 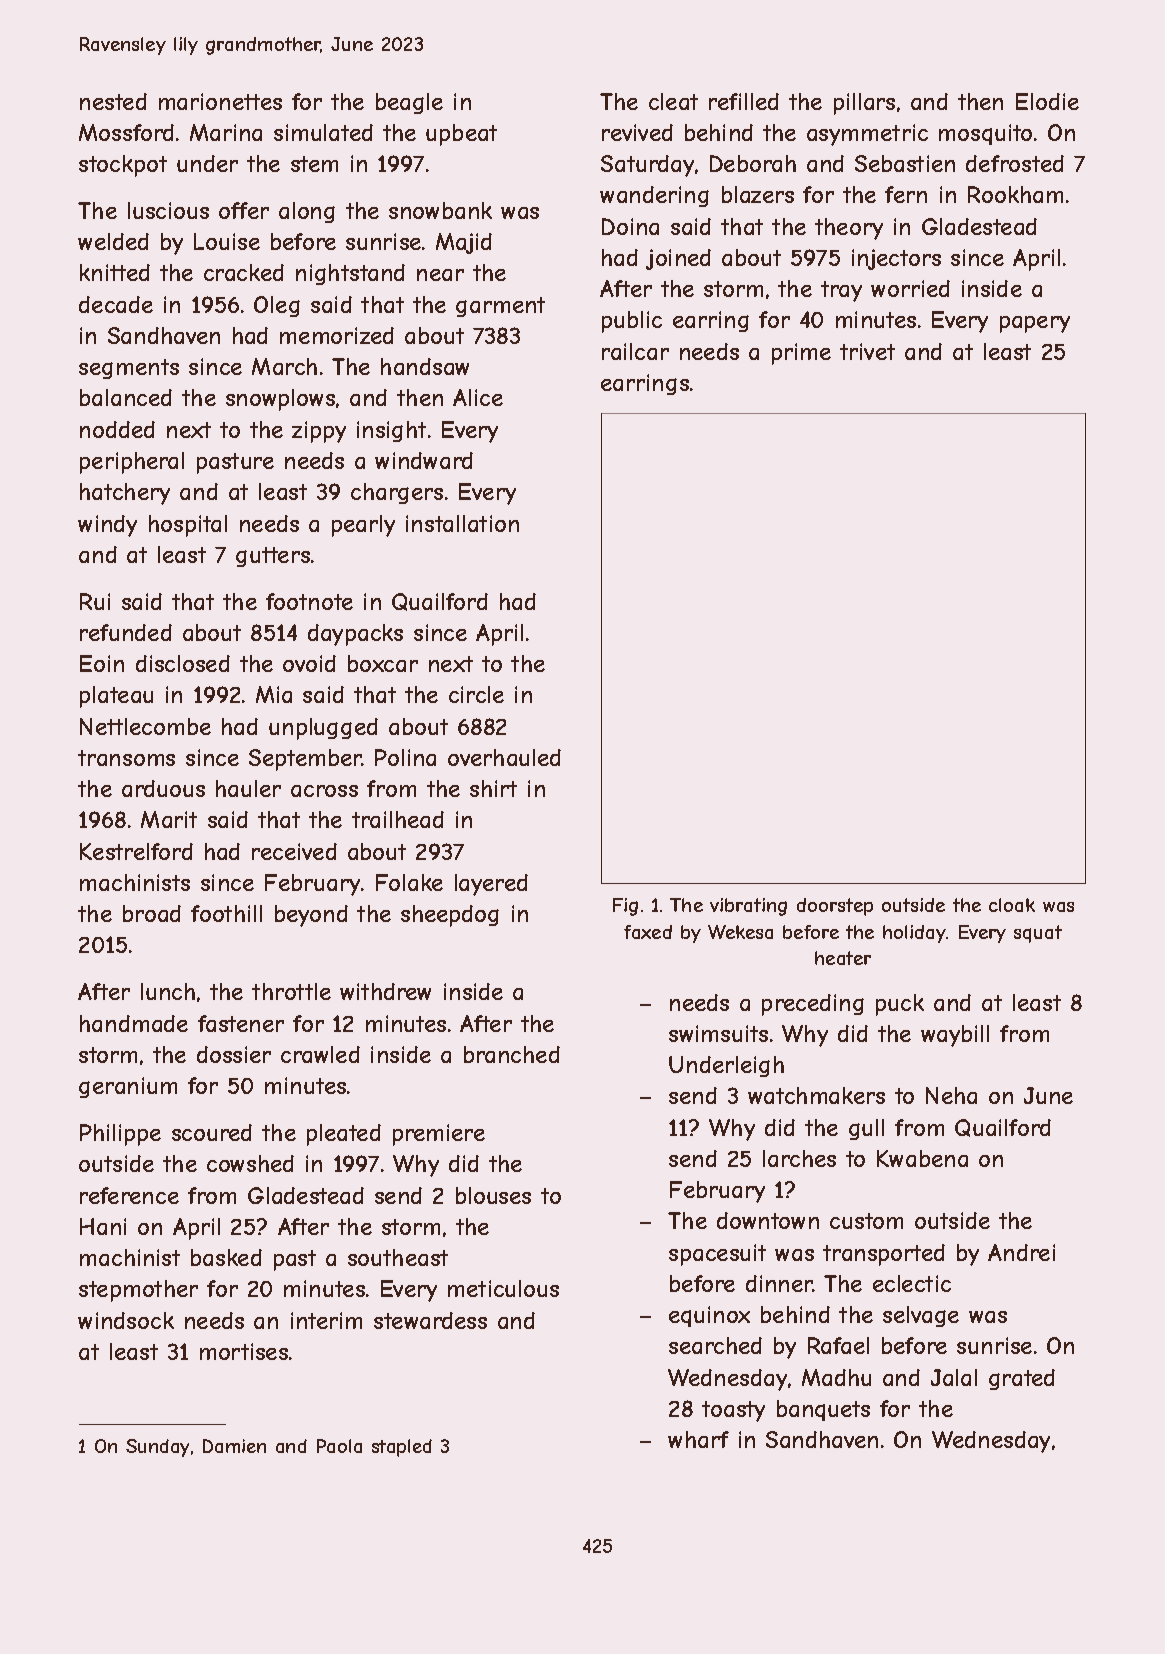 What do you see at coordinates (157, 1448) in the screenshot?
I see `Sunday` at bounding box center [157, 1448].
